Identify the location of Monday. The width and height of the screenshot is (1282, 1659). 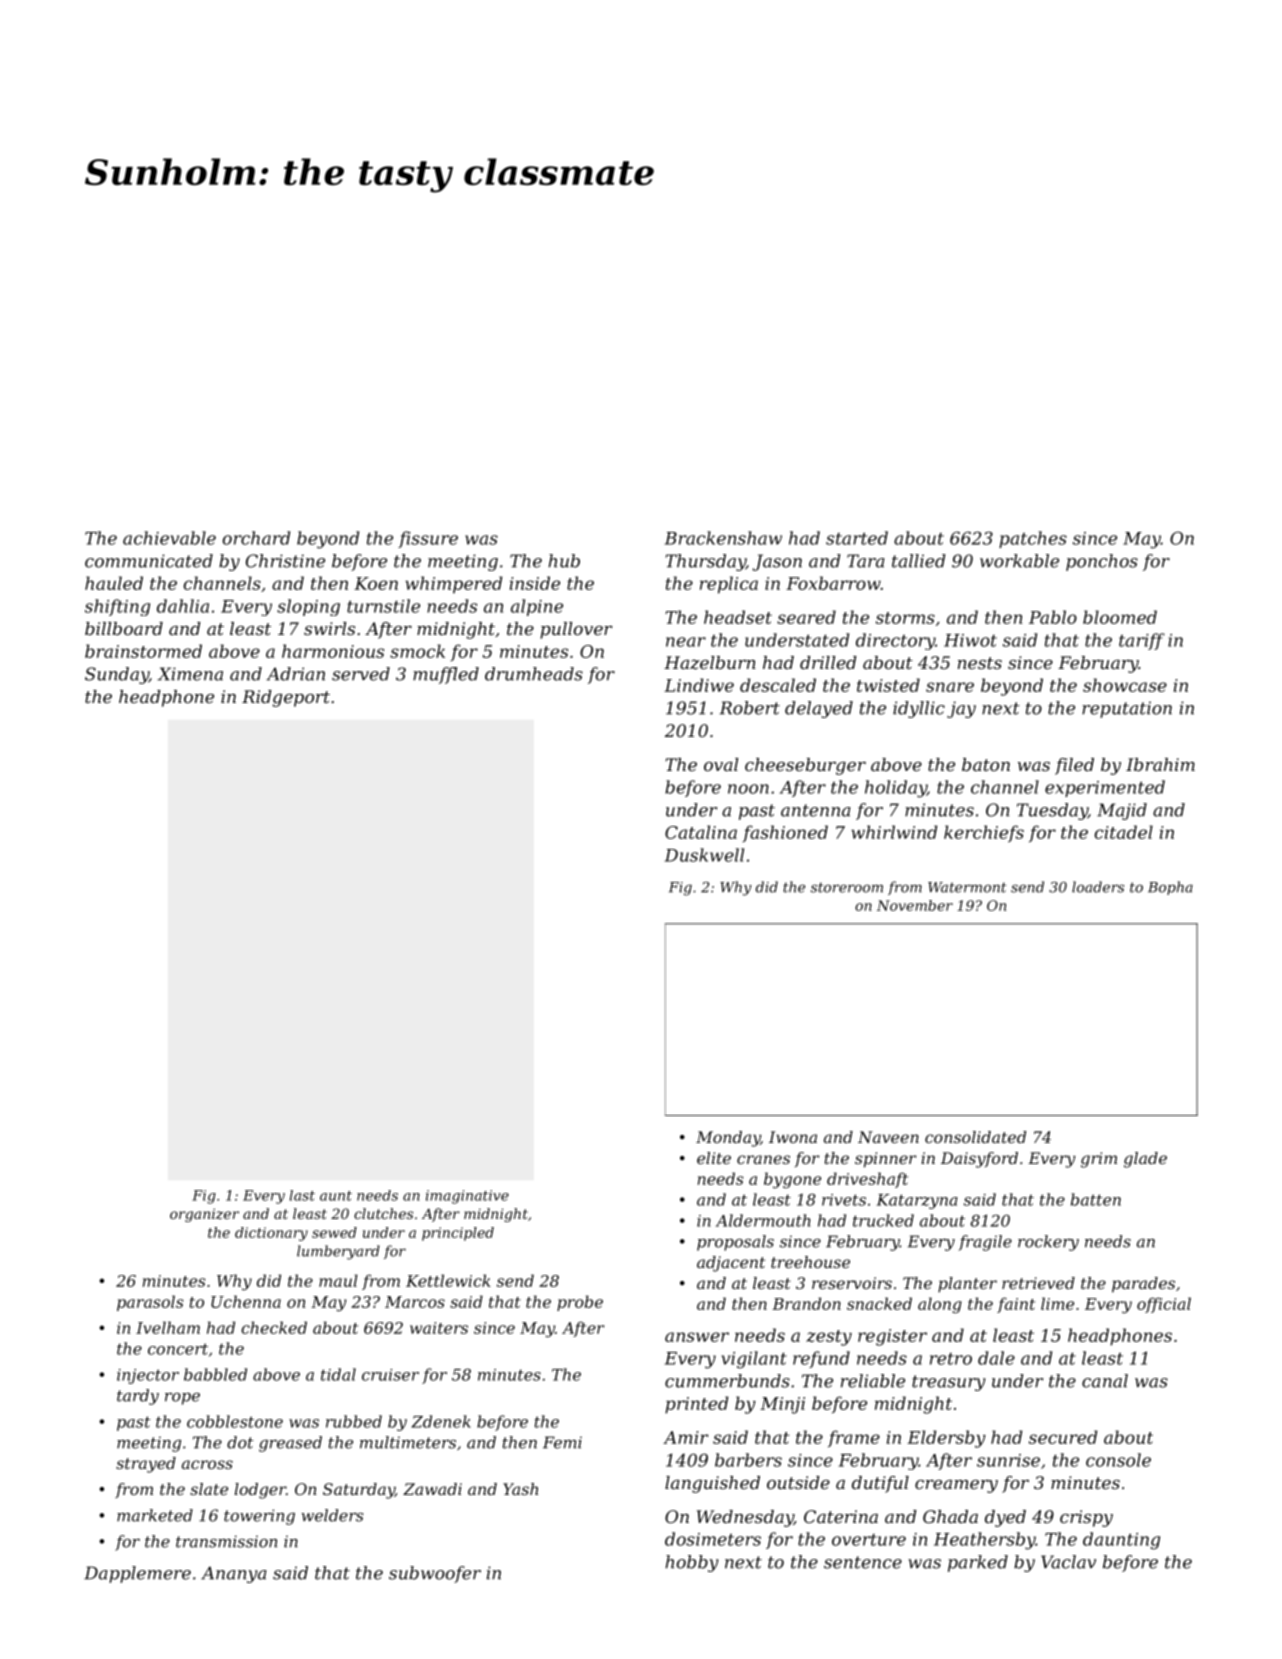
(728, 1139).
